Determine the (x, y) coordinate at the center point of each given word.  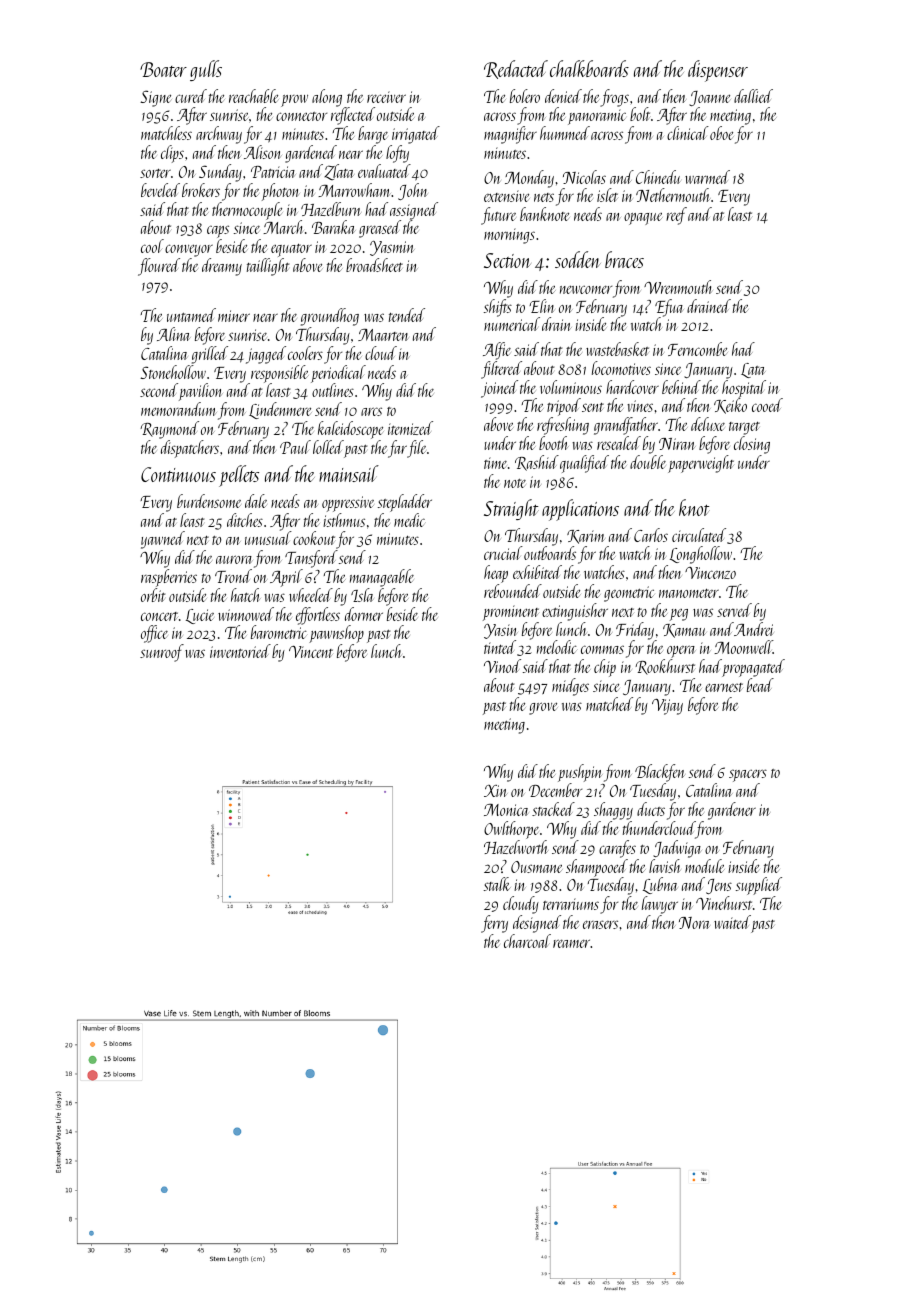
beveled (160, 190)
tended (407, 315)
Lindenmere (280, 410)
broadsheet (374, 265)
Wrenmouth (677, 287)
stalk (497, 884)
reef (676, 216)
